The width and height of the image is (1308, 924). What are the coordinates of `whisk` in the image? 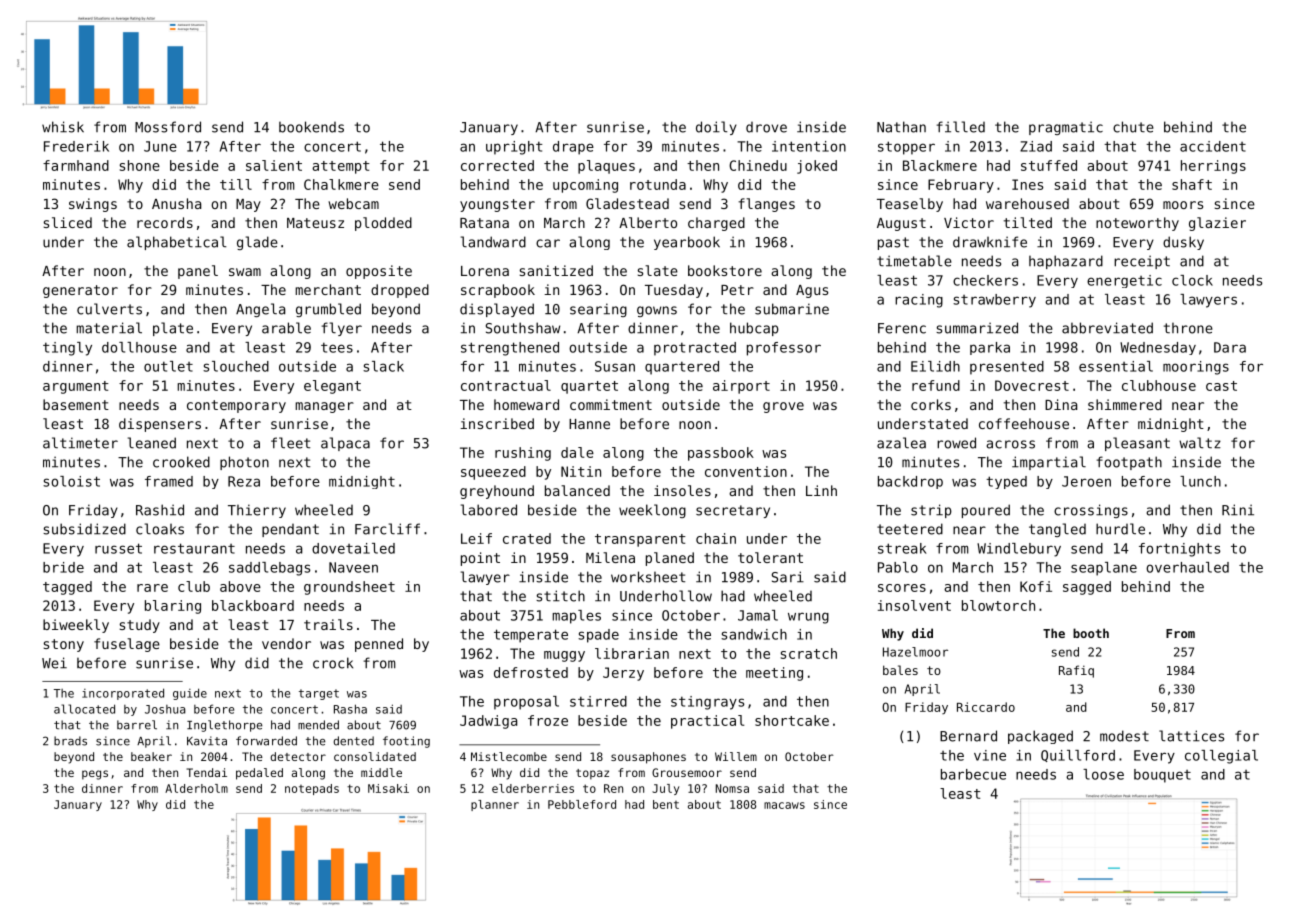 It's located at (63, 127).
